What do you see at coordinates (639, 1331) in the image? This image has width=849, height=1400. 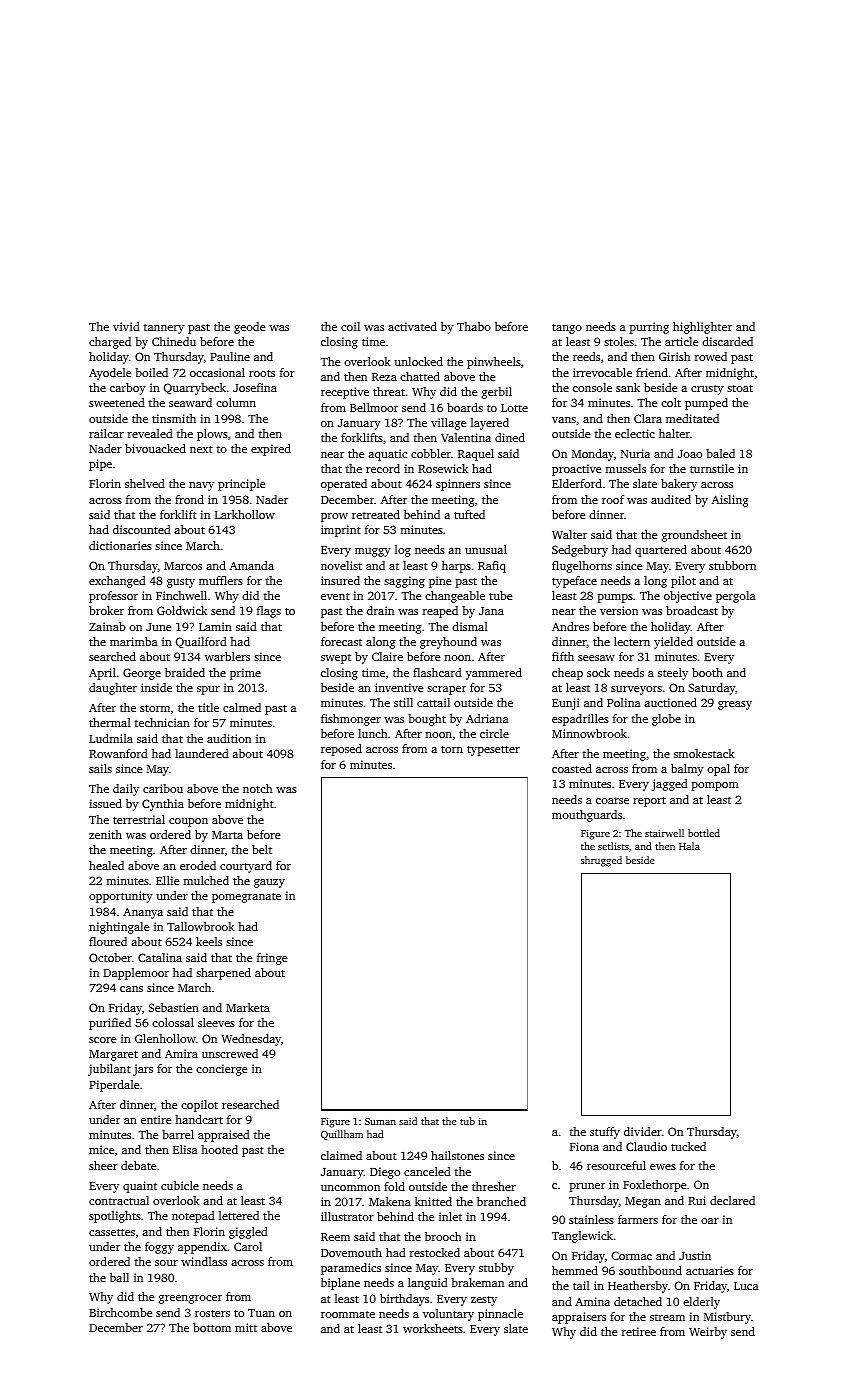 I see `retiree` at bounding box center [639, 1331].
